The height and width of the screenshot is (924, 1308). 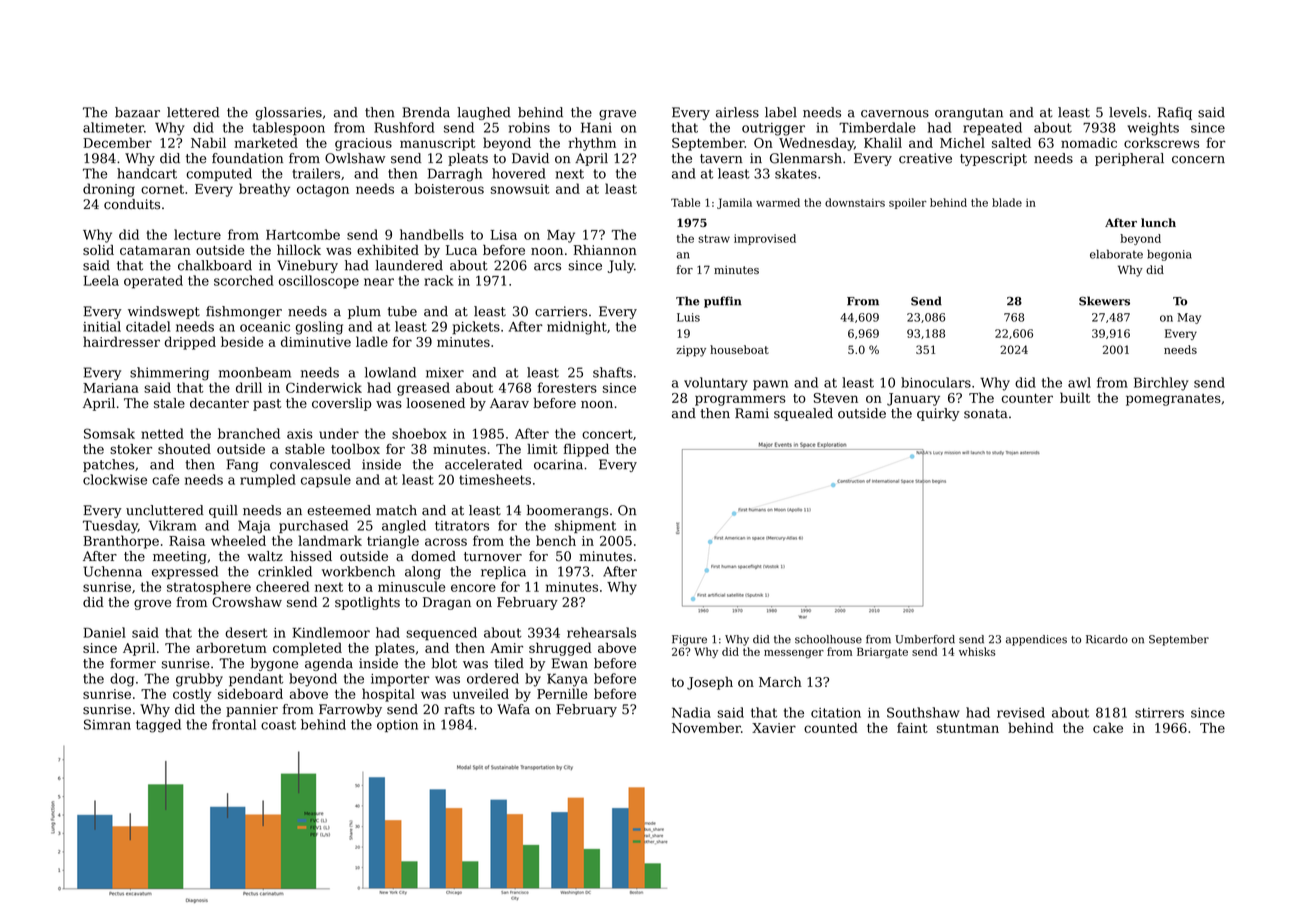 I want to click on Simran, so click(x=107, y=724).
